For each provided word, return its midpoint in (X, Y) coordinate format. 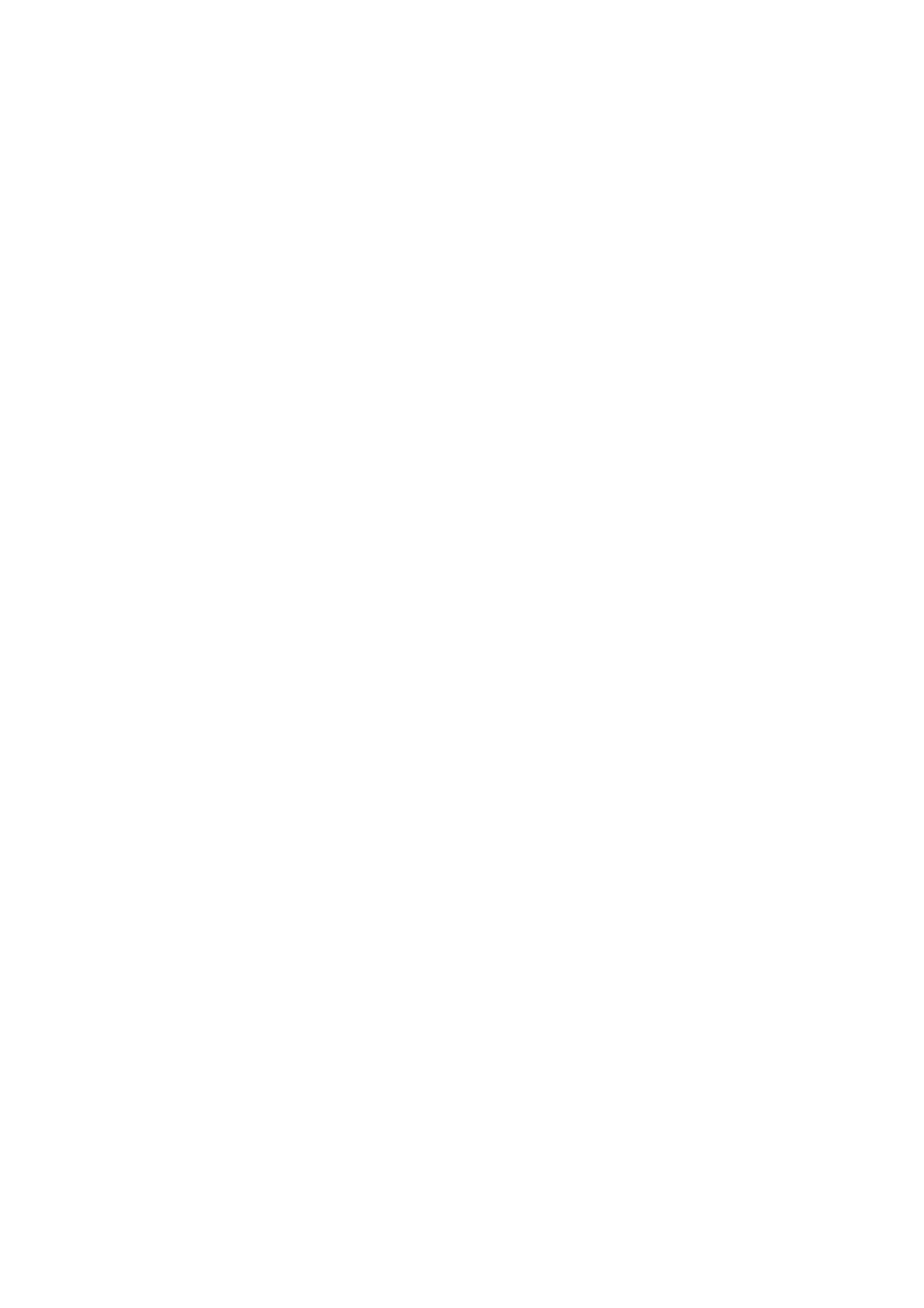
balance (219, 695)
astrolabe (426, 1141)
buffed (520, 868)
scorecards (696, 926)
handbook (130, 1115)
